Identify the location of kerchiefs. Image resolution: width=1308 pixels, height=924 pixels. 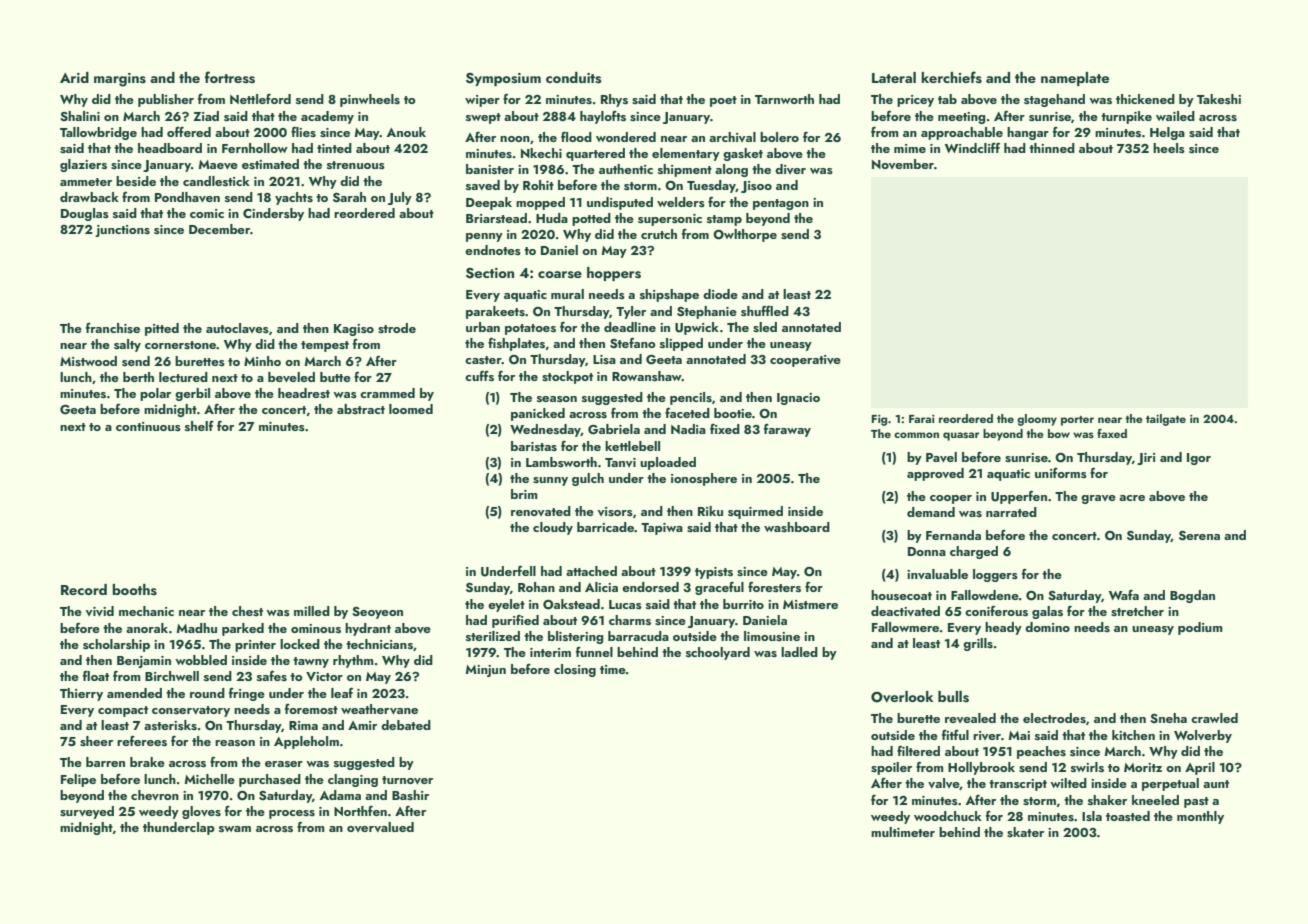
(951, 77).
